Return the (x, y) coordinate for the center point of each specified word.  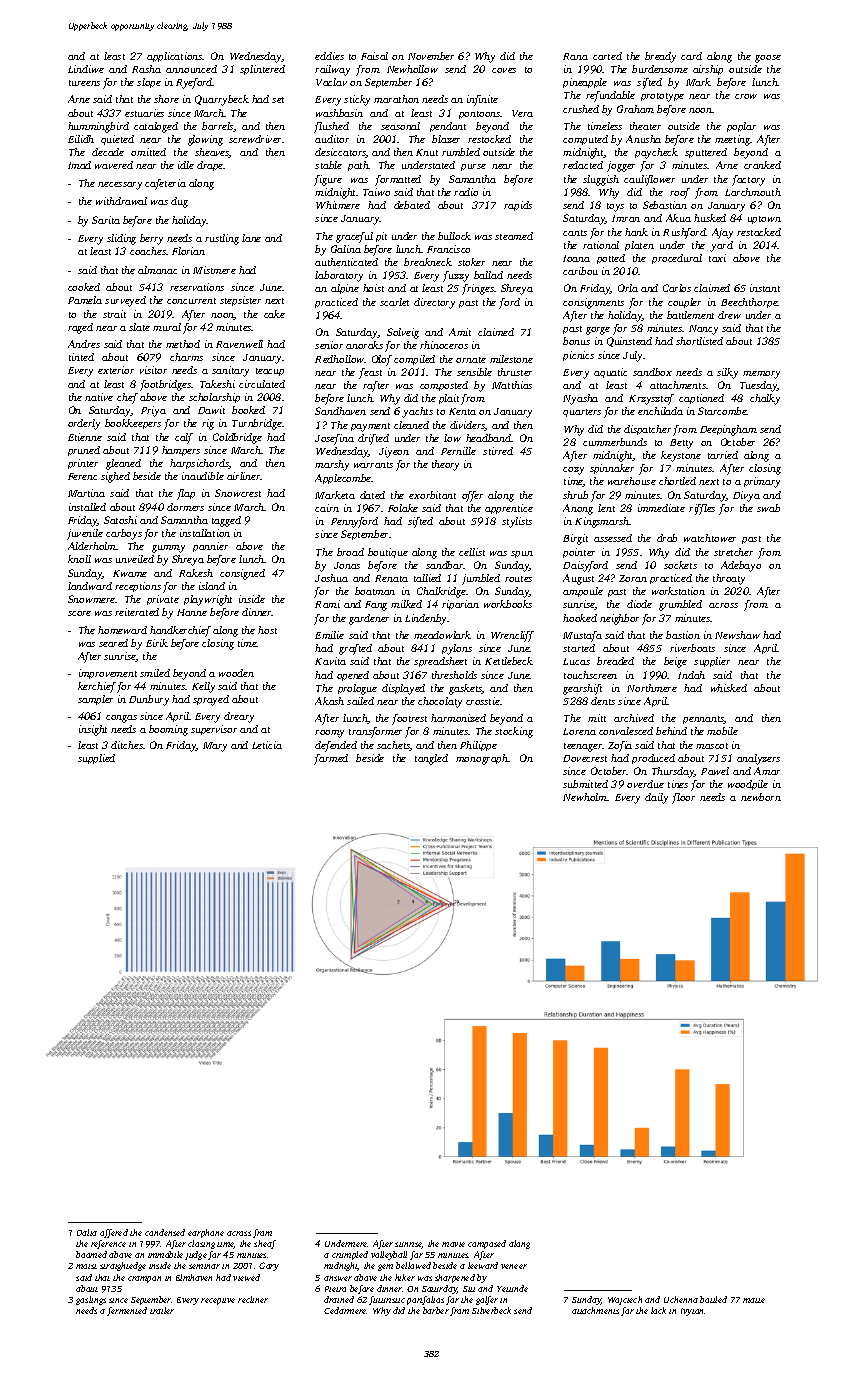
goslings (91, 1300)
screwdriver (255, 139)
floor (683, 798)
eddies (329, 56)
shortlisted (699, 341)
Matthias (512, 385)
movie (453, 1244)
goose (768, 59)
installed (87, 507)
